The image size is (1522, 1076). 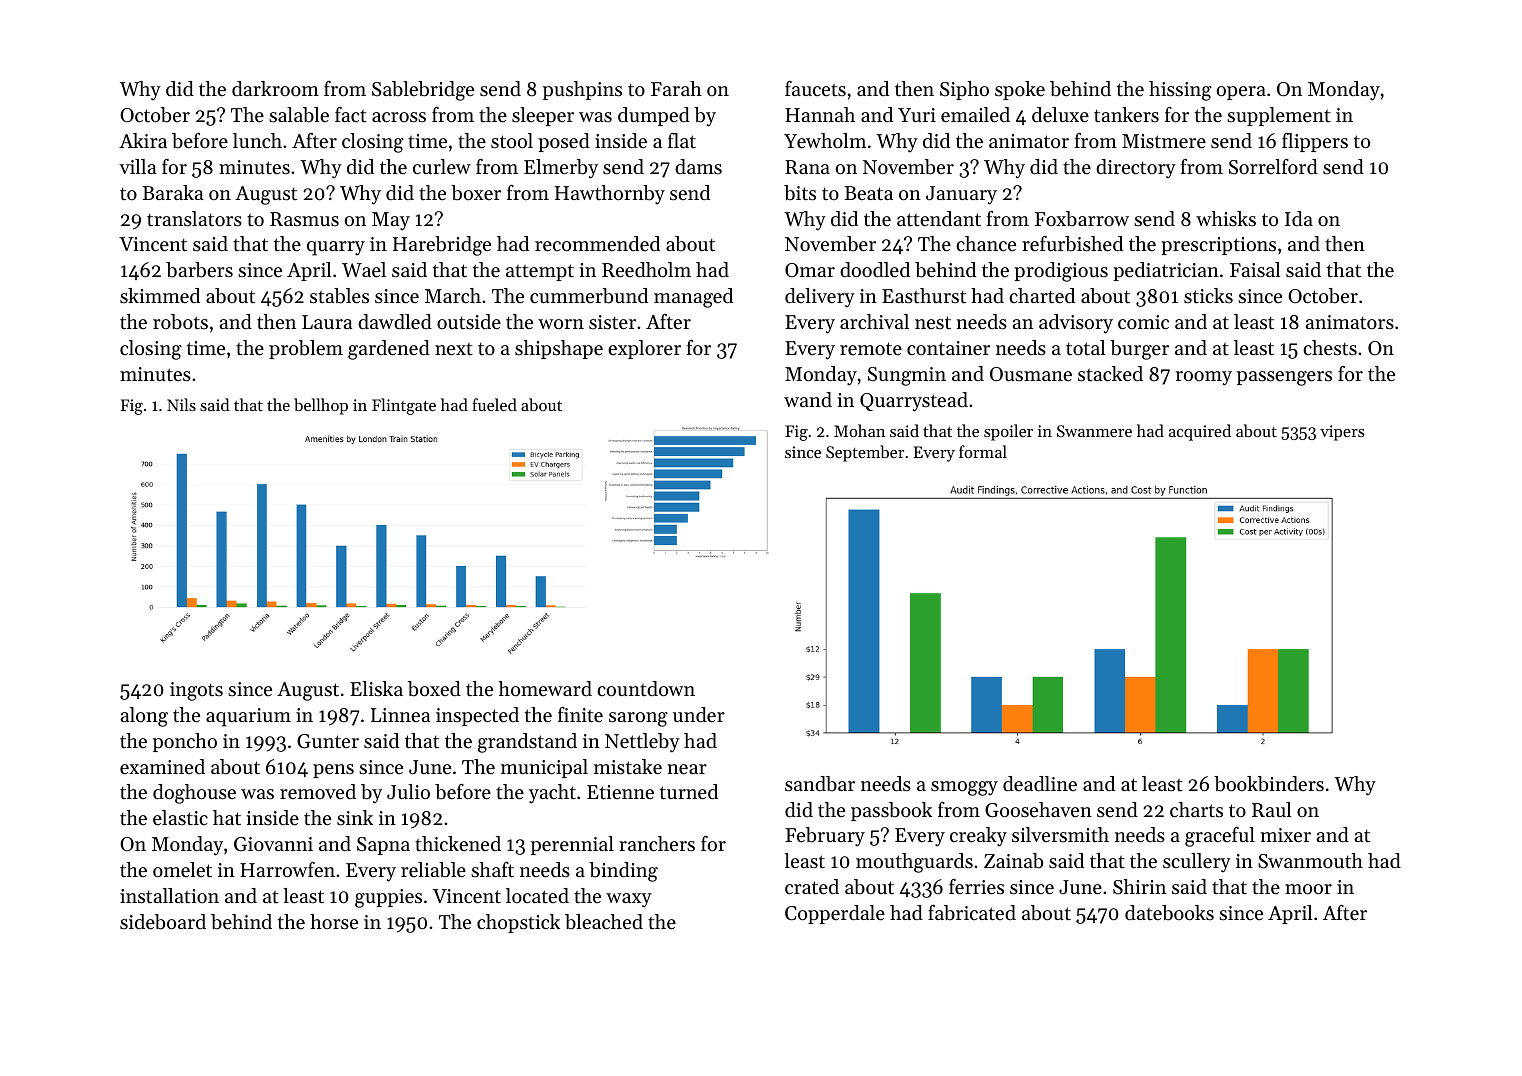 What do you see at coordinates (964, 90) in the image?
I see `Sipho` at bounding box center [964, 90].
